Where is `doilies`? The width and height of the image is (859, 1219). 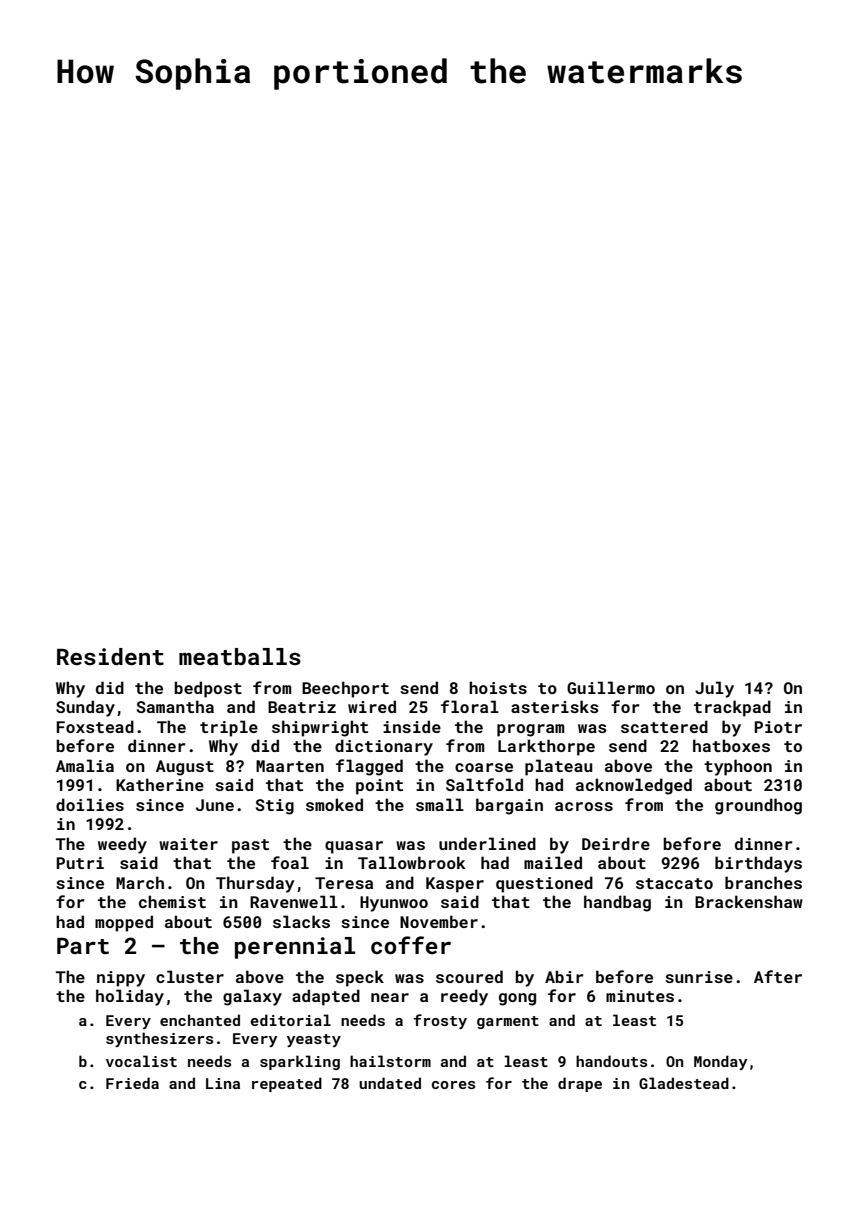 doilies is located at coordinates (90, 804).
